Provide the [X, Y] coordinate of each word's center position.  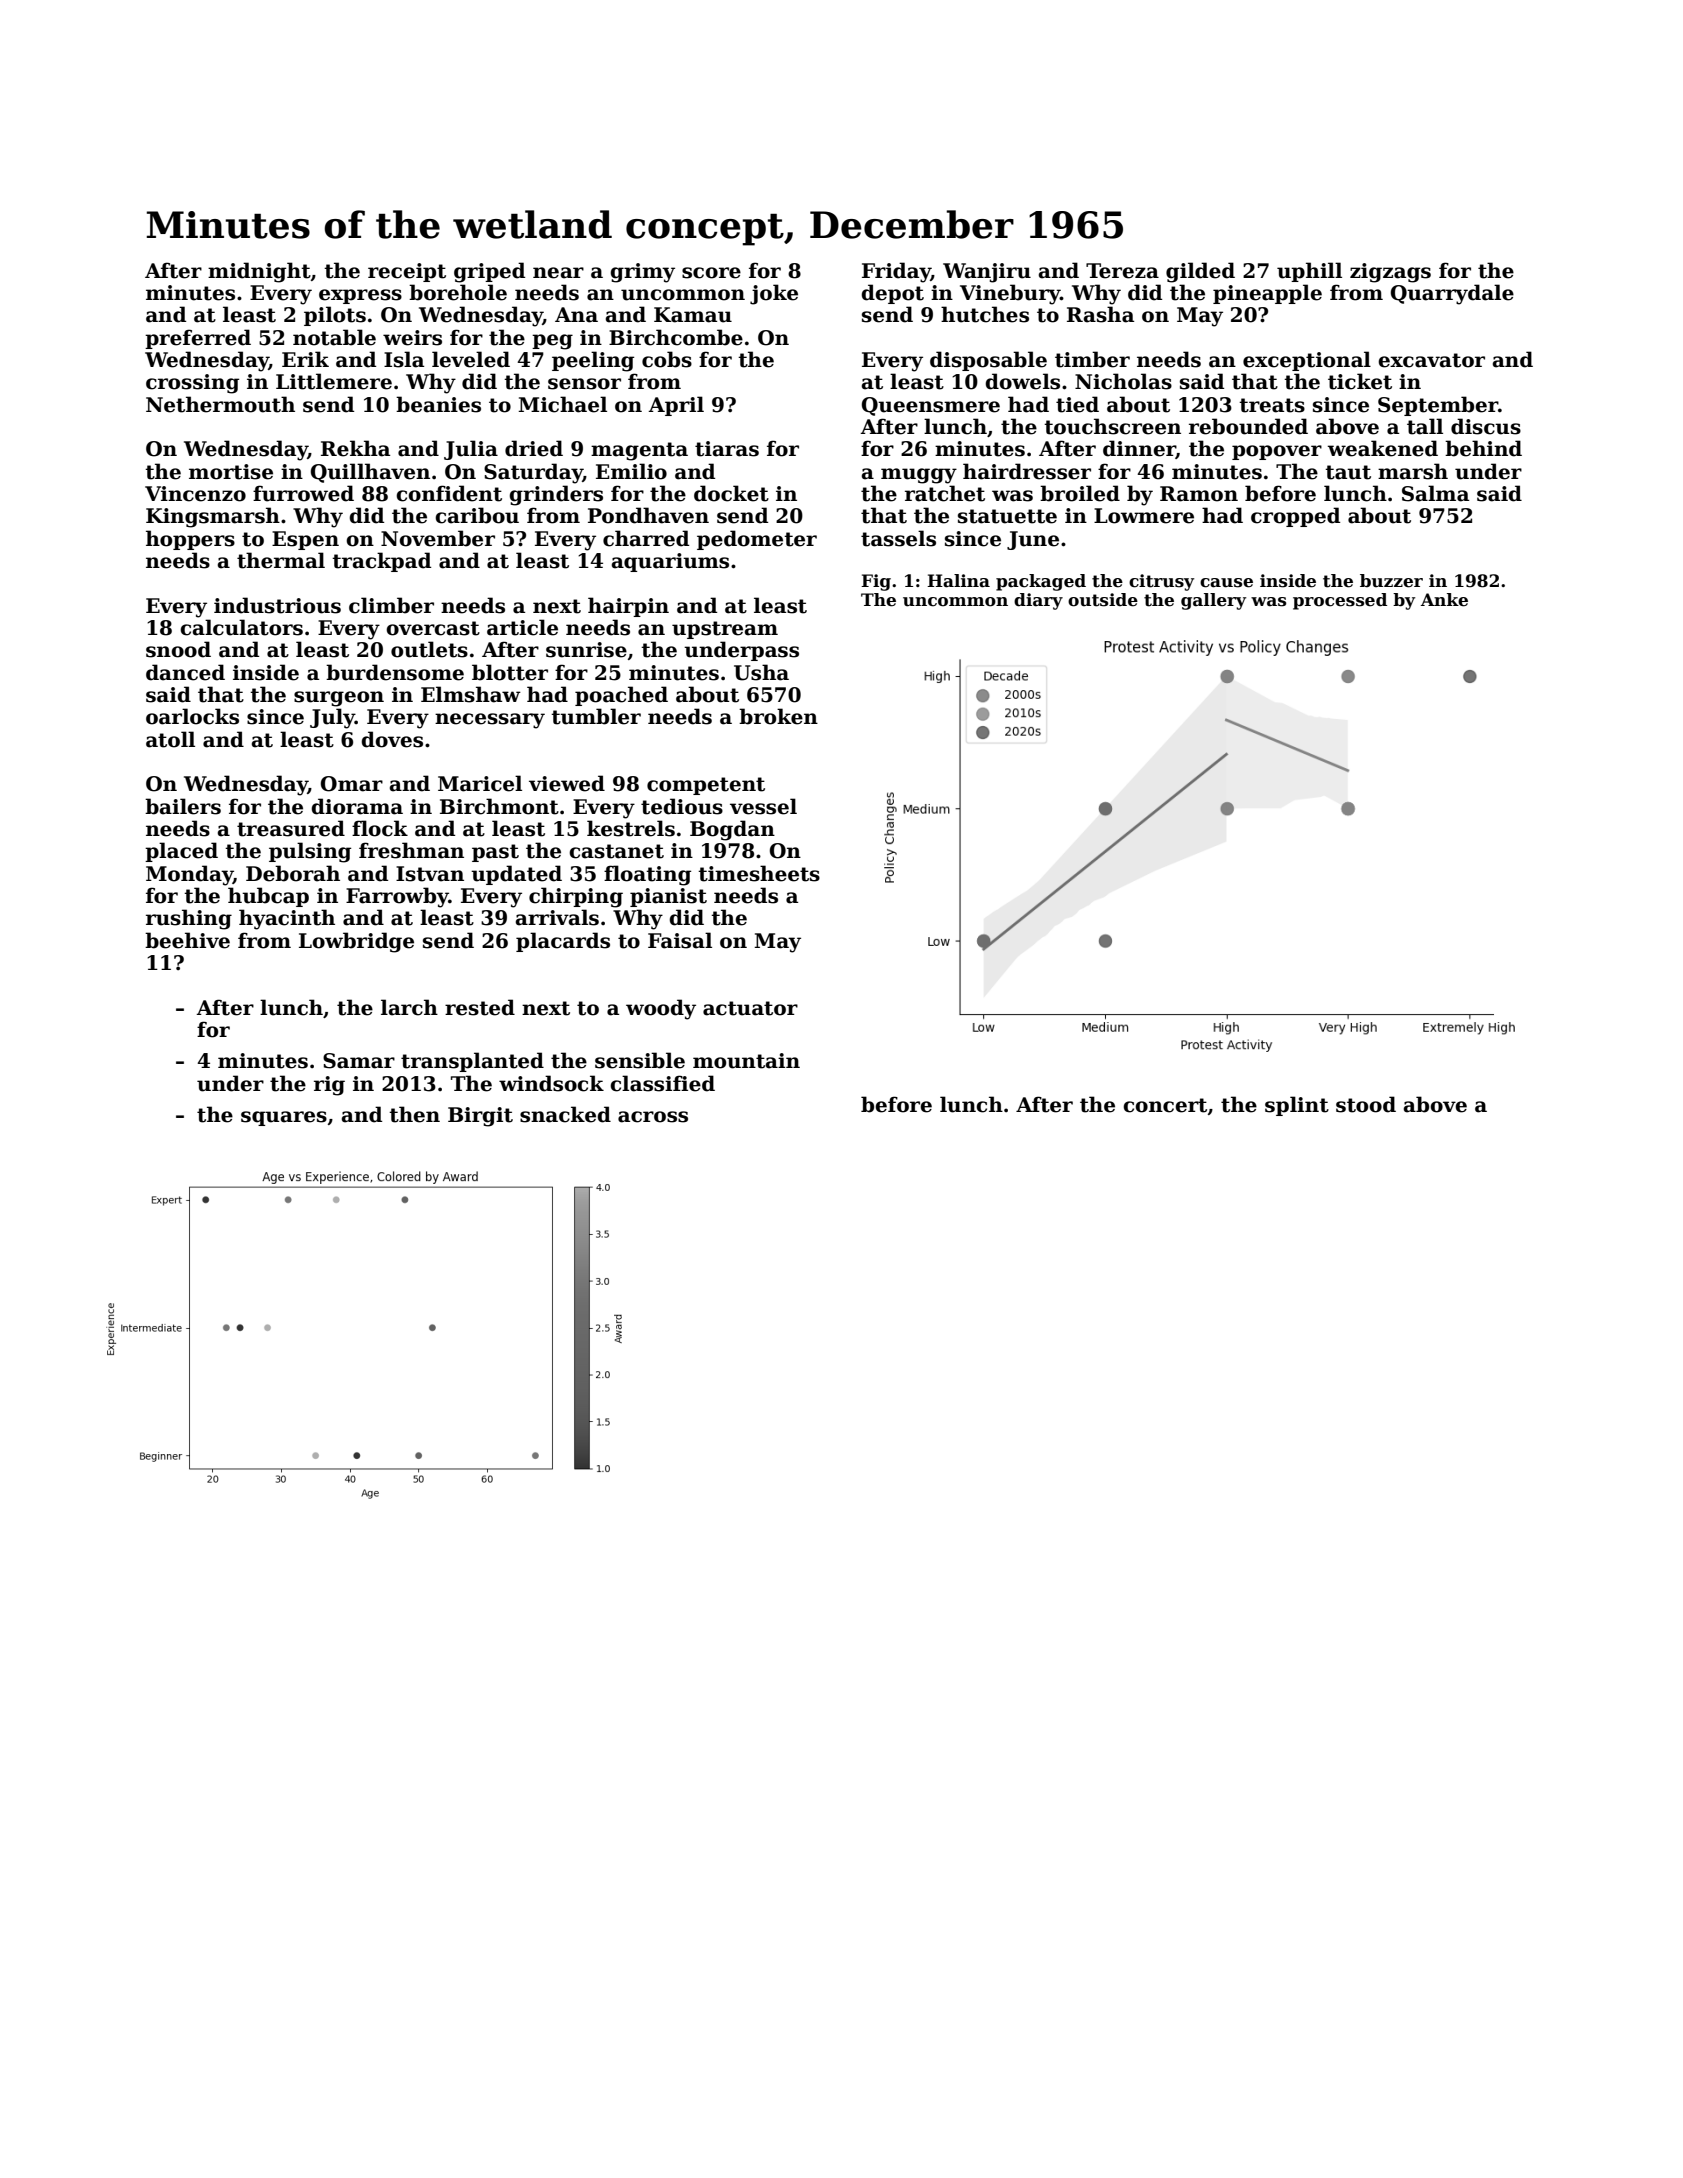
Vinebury [1010, 294]
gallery [1213, 601]
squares [284, 1118]
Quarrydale [1452, 294]
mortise [231, 472]
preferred [198, 339]
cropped [1295, 517]
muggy [919, 476]
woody [661, 1009]
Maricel [480, 783]
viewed [567, 783]
